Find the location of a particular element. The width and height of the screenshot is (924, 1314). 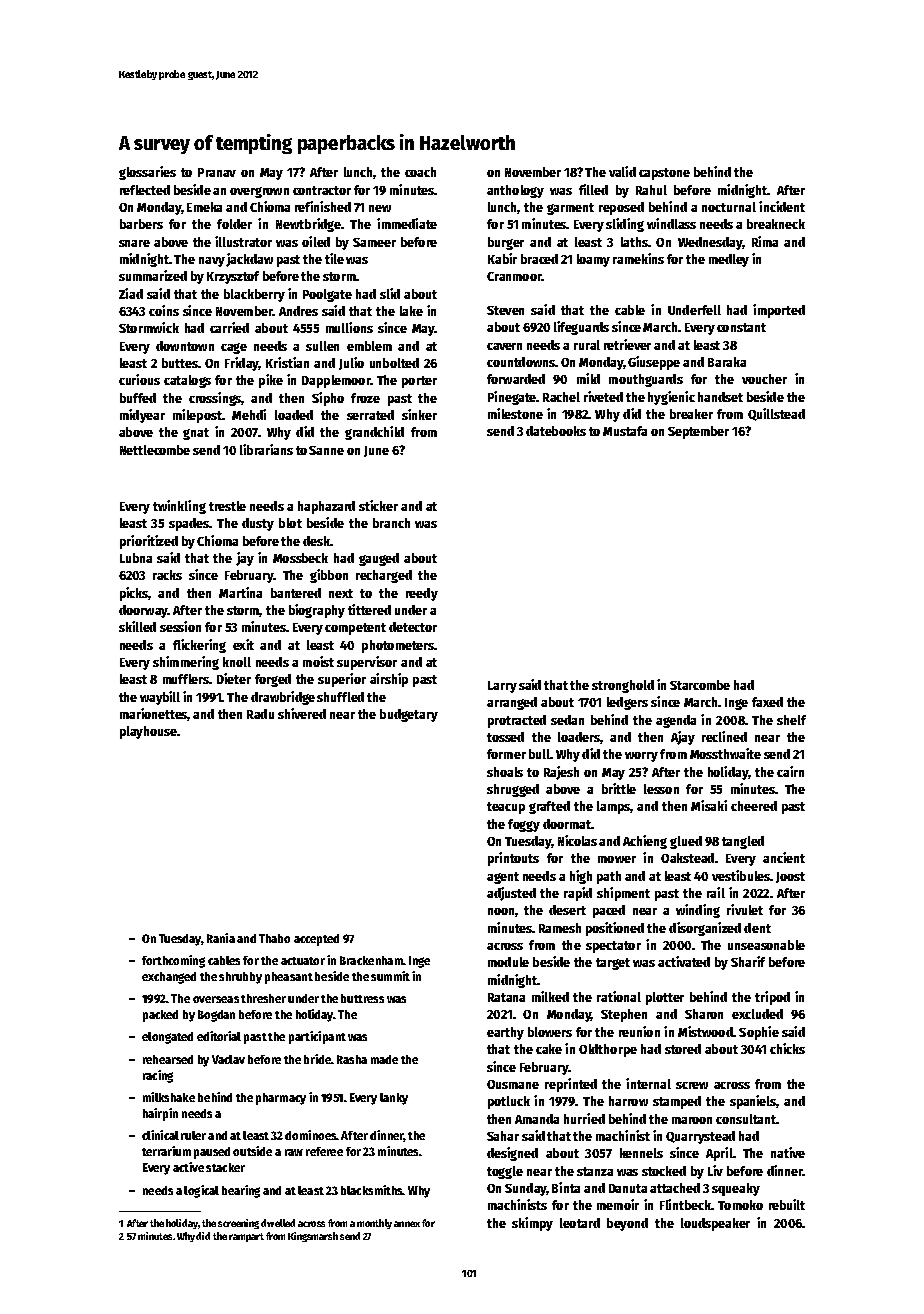

glossaries is located at coordinates (147, 173).
